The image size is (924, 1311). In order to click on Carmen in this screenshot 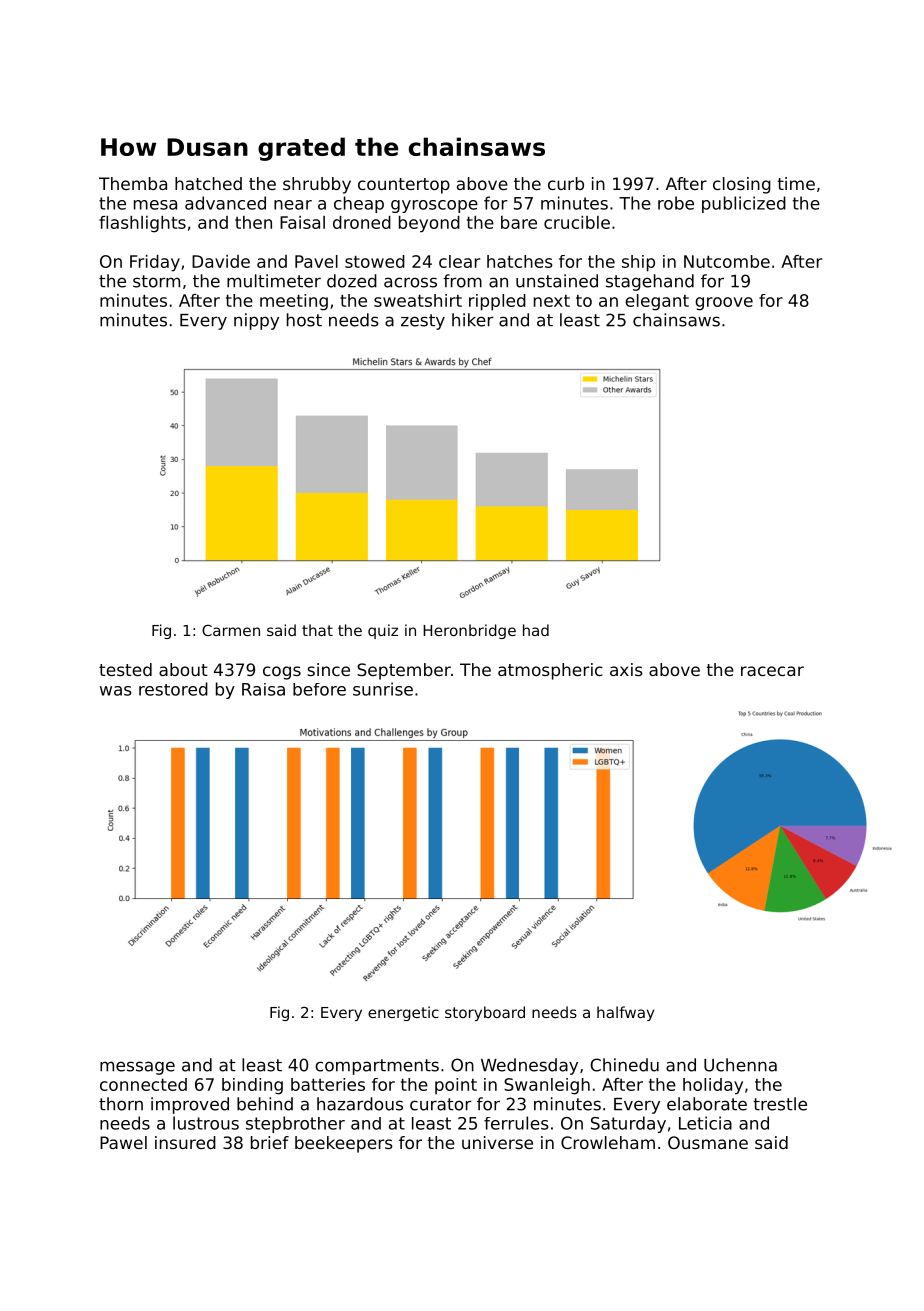, I will do `click(231, 630)`.
